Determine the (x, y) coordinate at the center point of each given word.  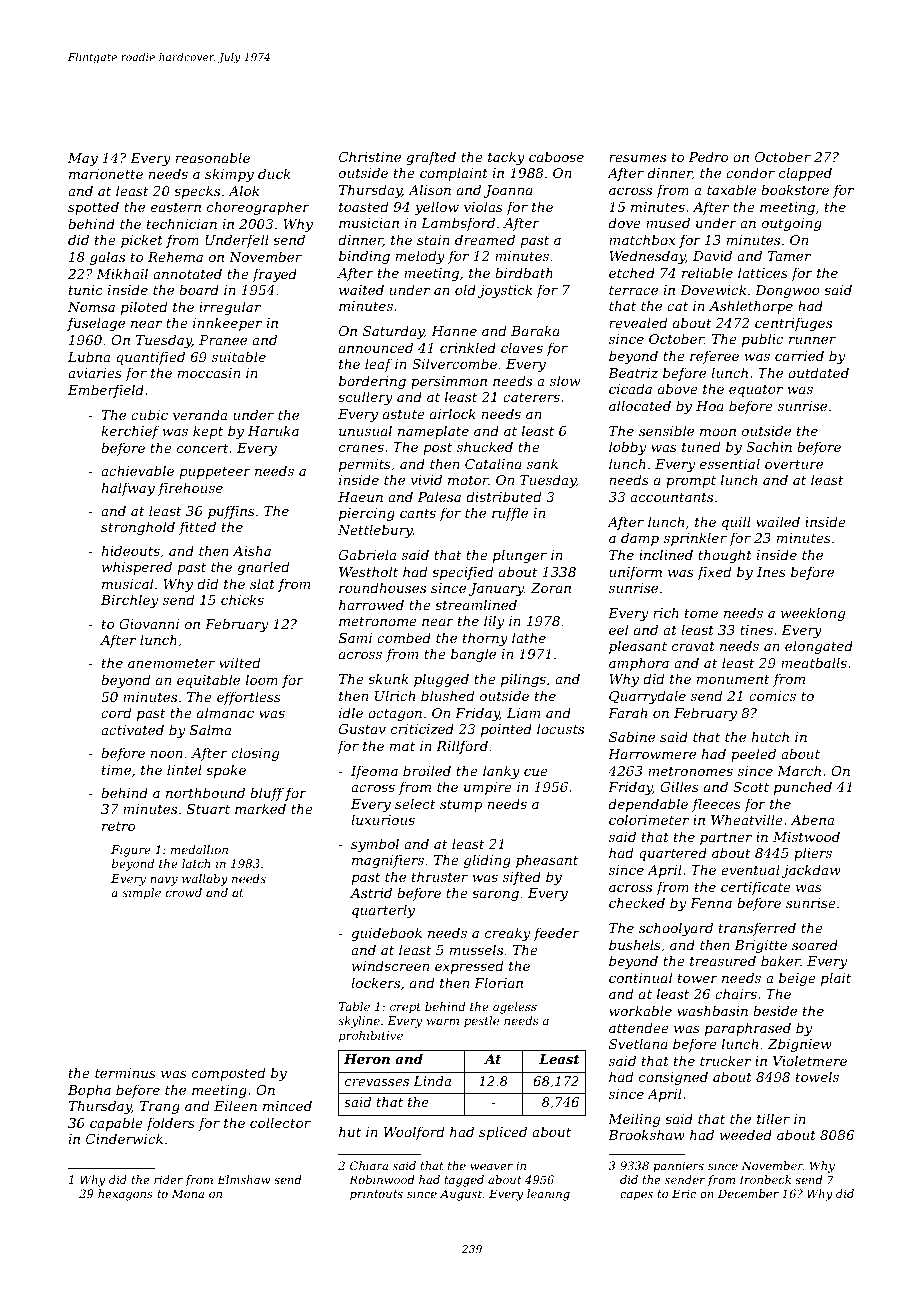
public (762, 340)
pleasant (638, 647)
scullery (365, 398)
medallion (199, 849)
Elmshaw (244, 1179)
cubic (149, 414)
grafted (431, 158)
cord (116, 712)
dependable (648, 805)
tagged (464, 1181)
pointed (506, 730)
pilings (523, 680)
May (83, 159)
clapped (805, 174)
